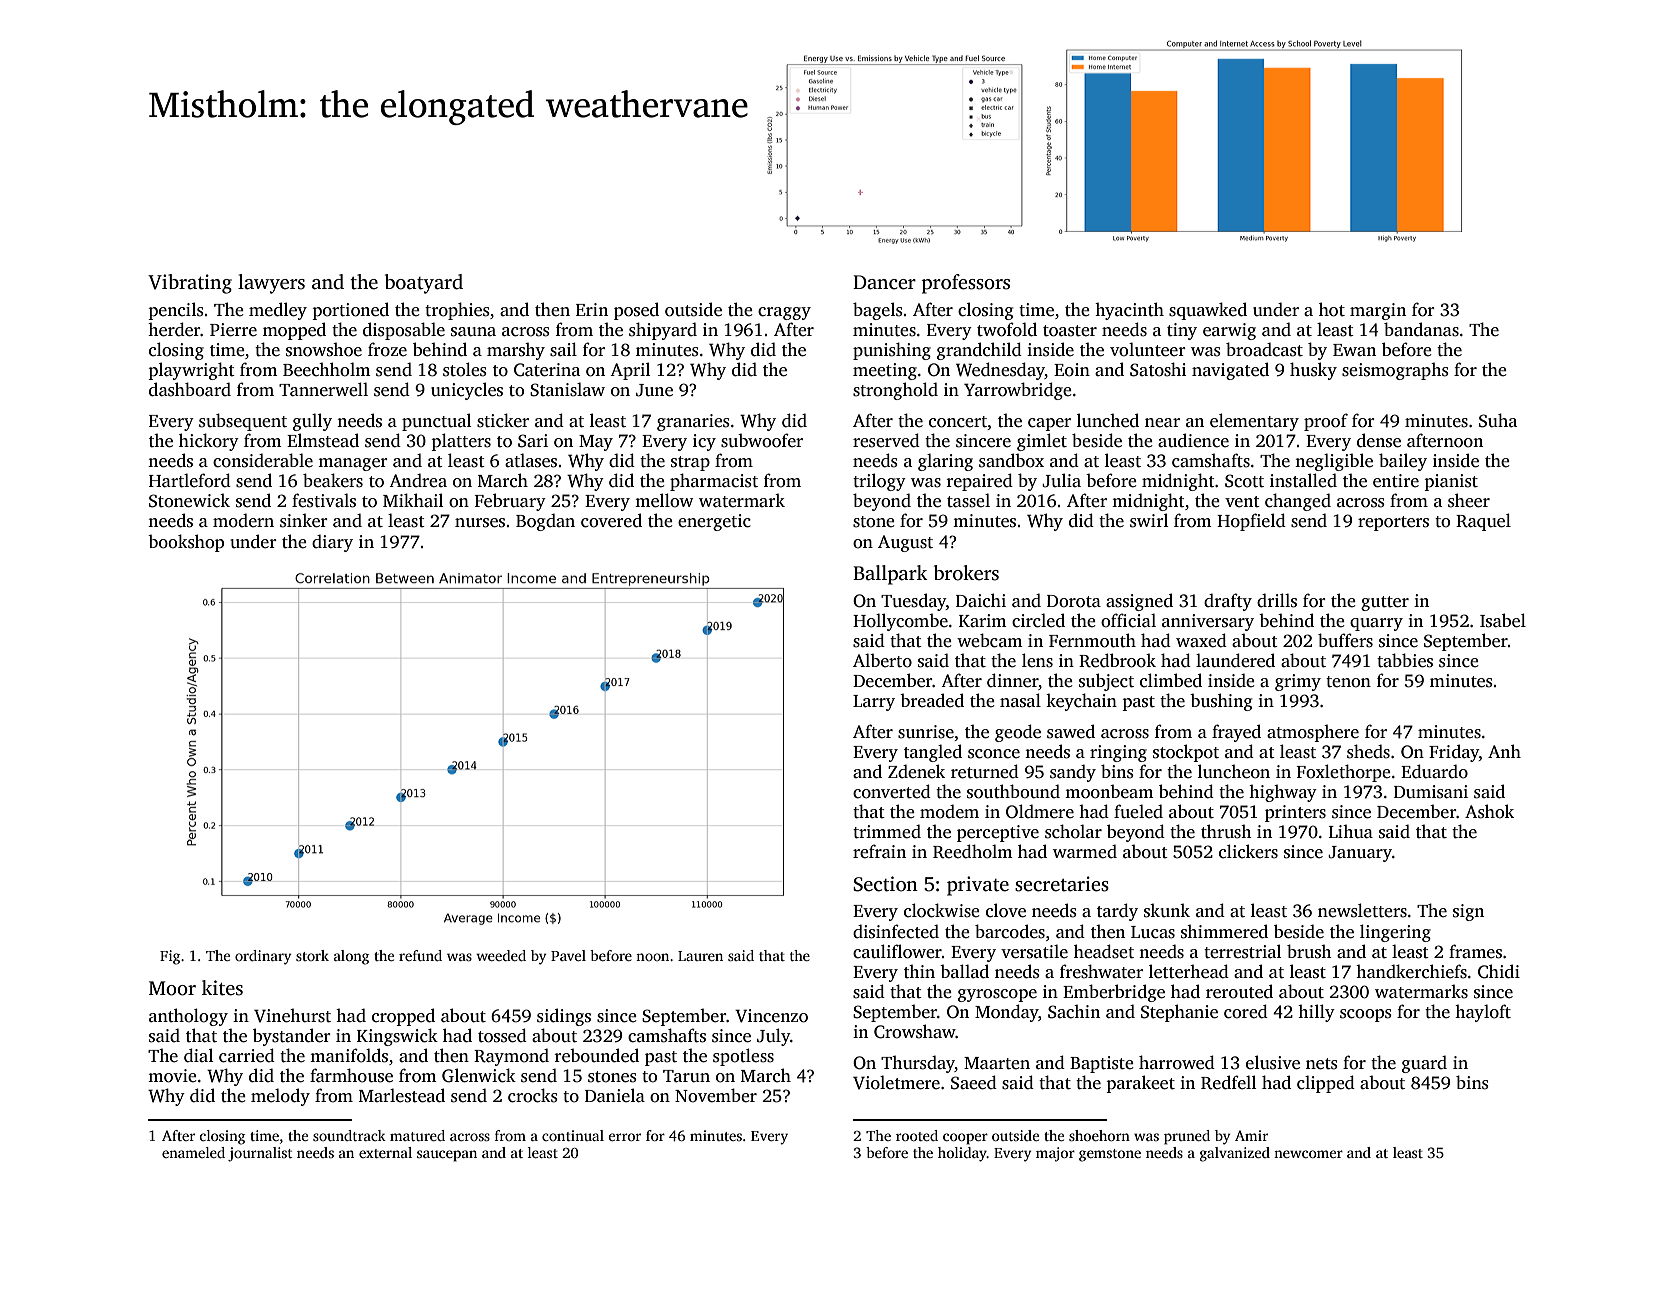 The height and width of the screenshot is (1295, 1675). Describe the element at coordinates (1322, 1064) in the screenshot. I see `nets` at that location.
